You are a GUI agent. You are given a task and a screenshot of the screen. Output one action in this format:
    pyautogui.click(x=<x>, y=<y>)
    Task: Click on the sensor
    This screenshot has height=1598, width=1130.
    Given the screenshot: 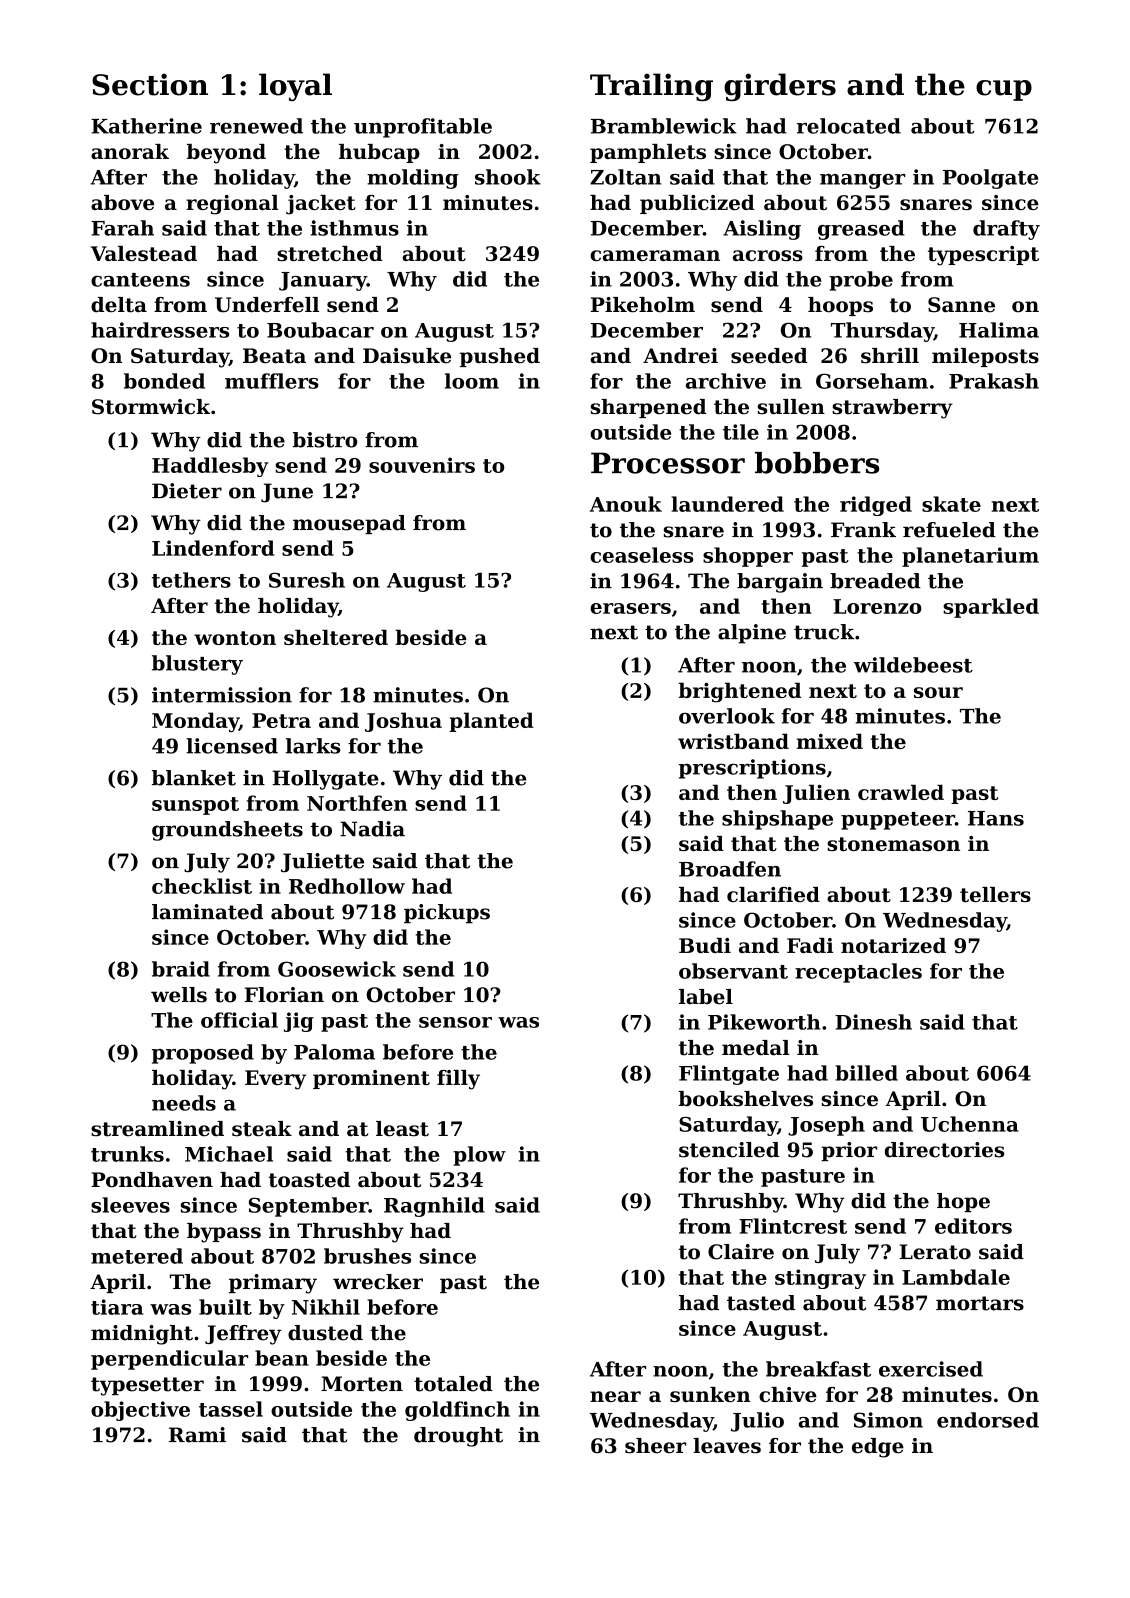 What is the action you would take?
    pyautogui.click(x=455, y=1022)
